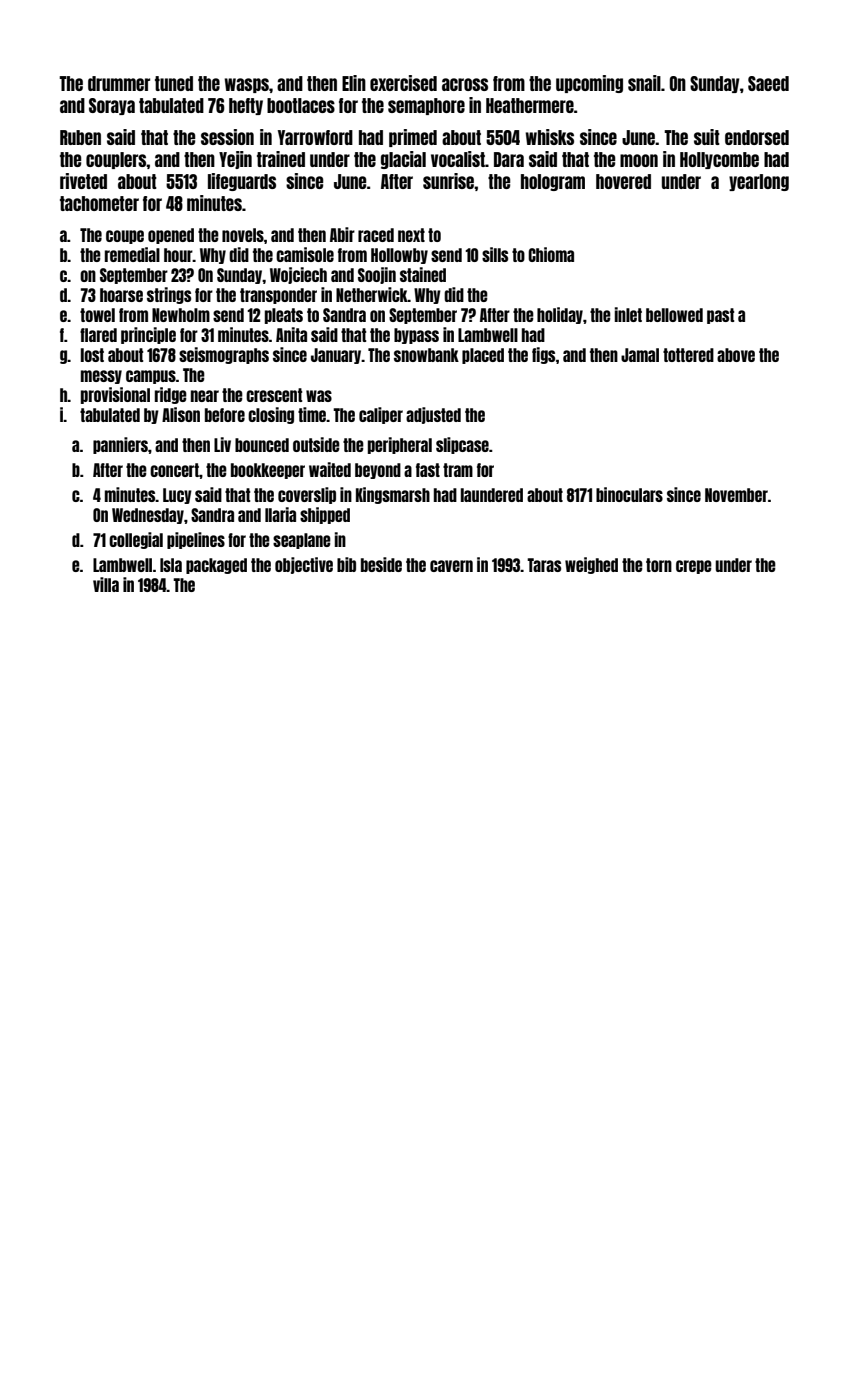  Describe the element at coordinates (768, 83) in the screenshot. I see `Saeed` at that location.
